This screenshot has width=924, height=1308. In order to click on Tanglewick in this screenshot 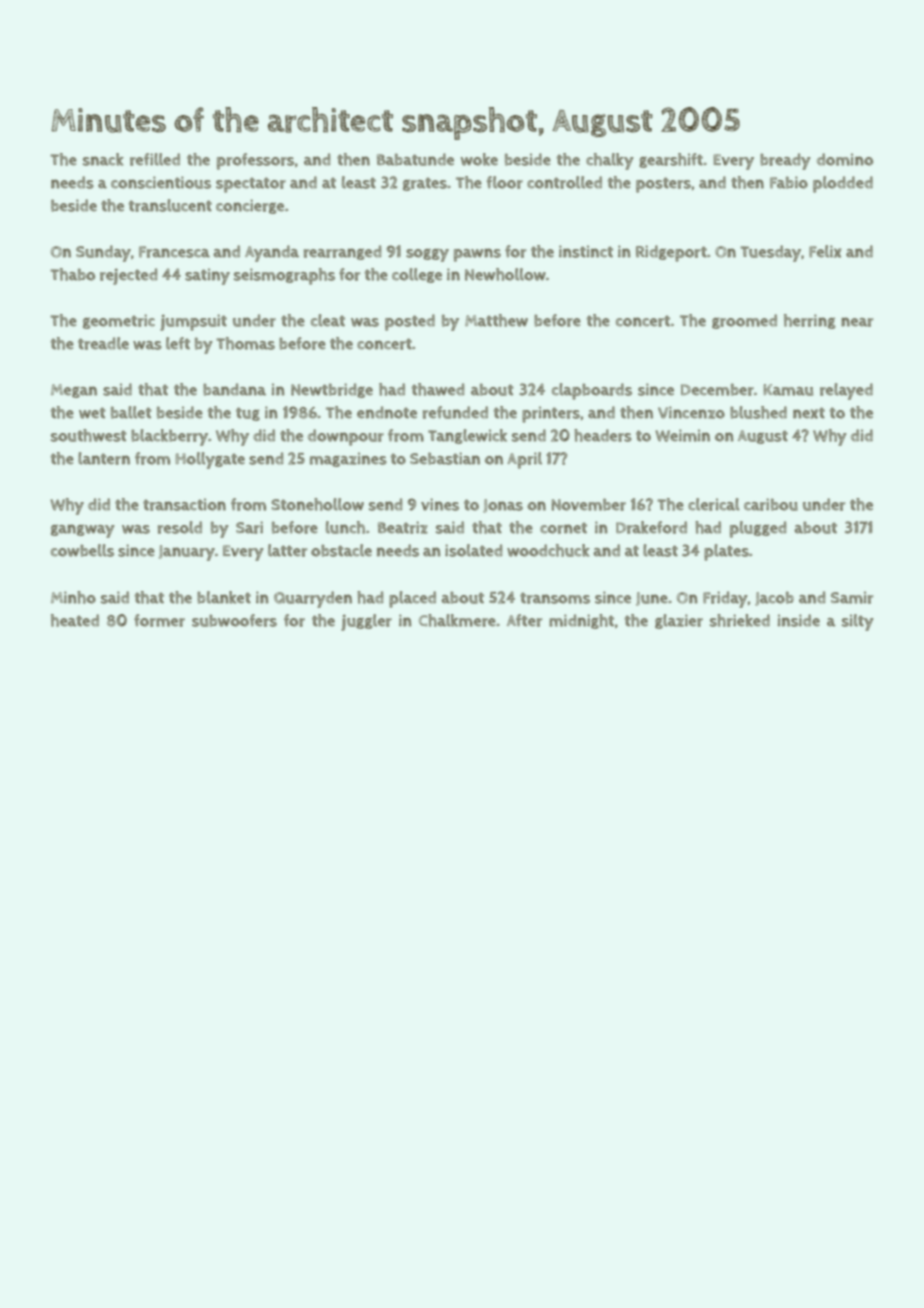, I will do `click(467, 436)`.
